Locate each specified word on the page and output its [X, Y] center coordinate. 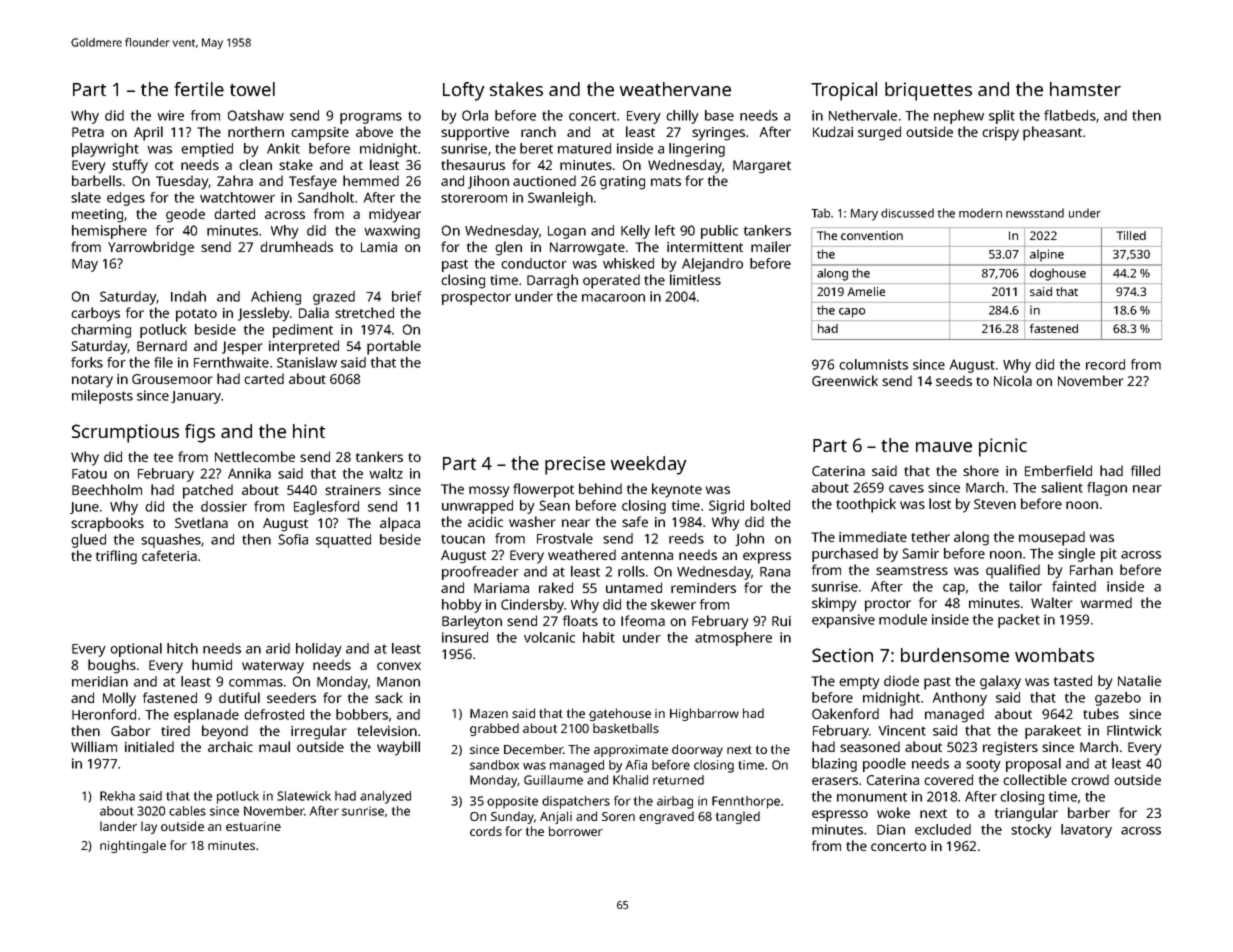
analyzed [385, 797]
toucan [463, 539]
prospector [476, 298]
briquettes [928, 91]
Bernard [162, 345]
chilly [682, 117]
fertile [199, 89]
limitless [695, 279]
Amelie [866, 291]
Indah [188, 296]
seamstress [912, 570]
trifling [116, 557]
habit [599, 637]
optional [136, 650]
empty [859, 683]
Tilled [1131, 235]
